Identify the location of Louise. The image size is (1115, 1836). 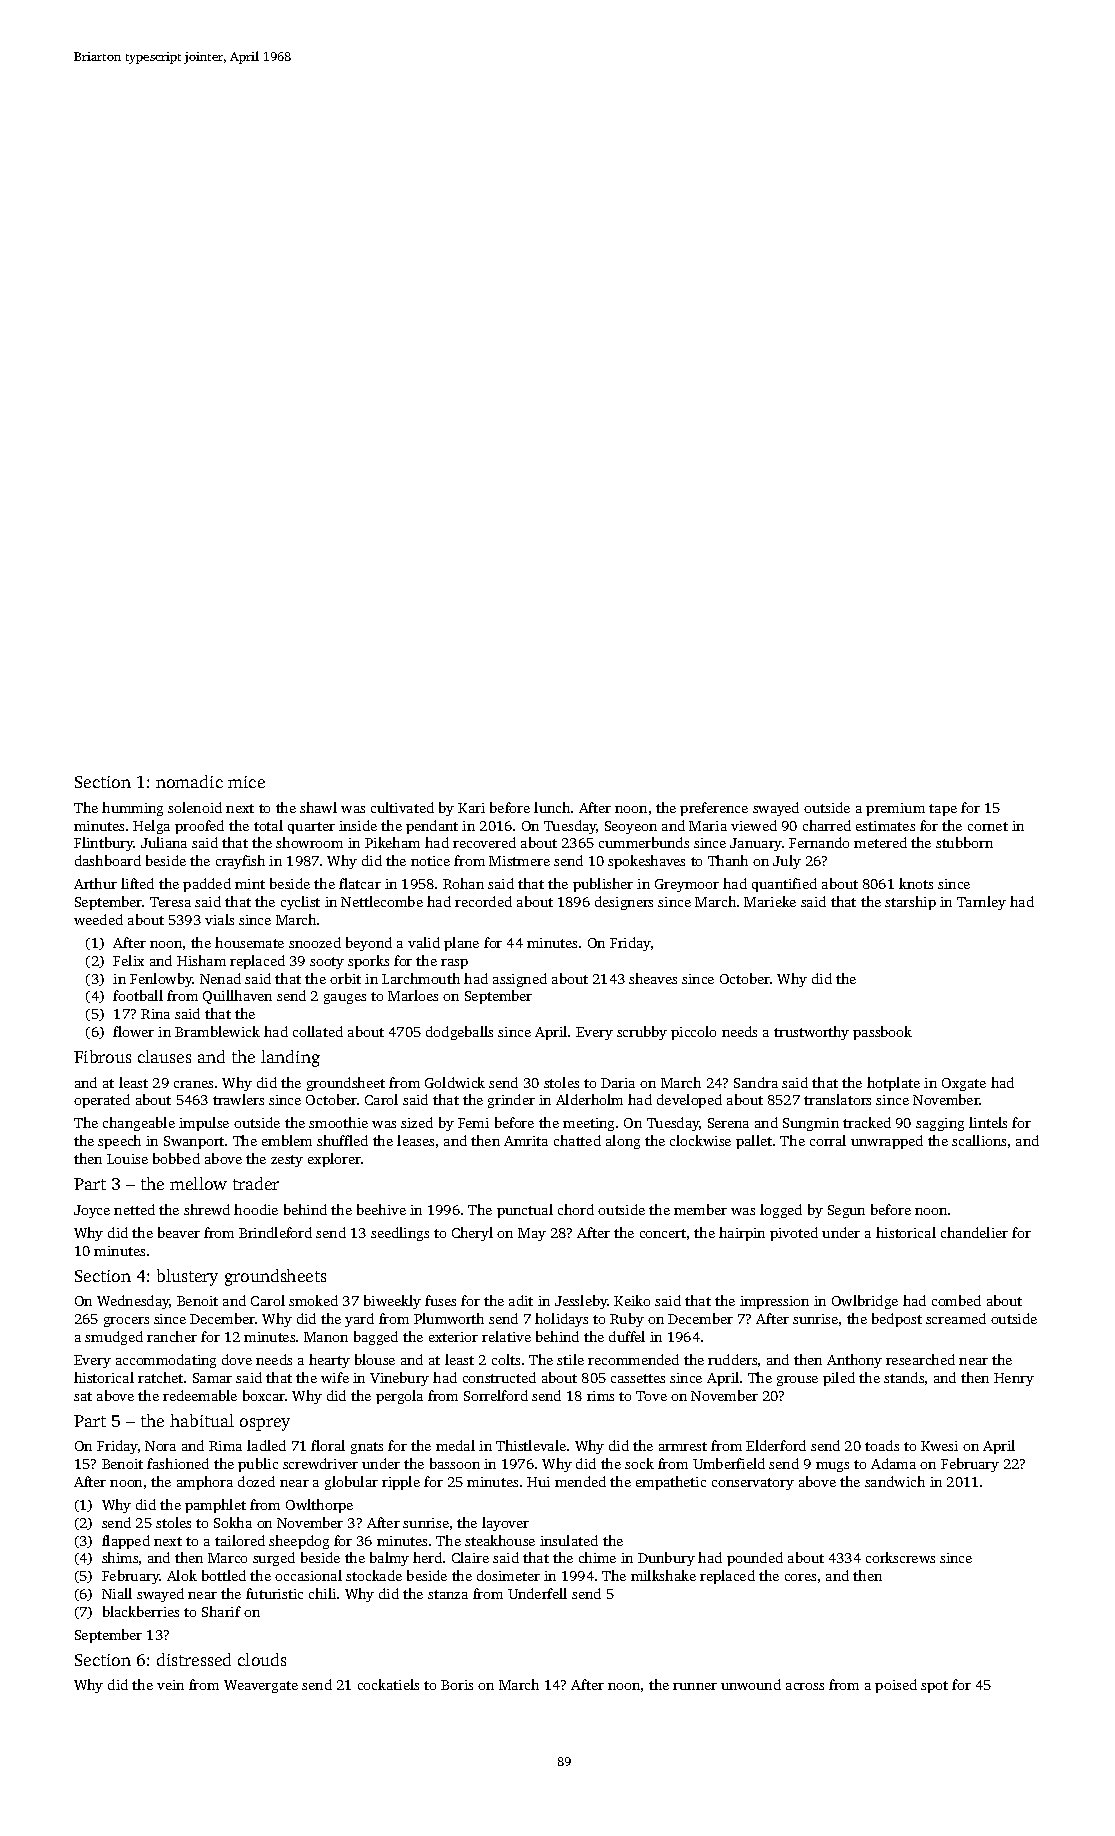
(127, 1159).
